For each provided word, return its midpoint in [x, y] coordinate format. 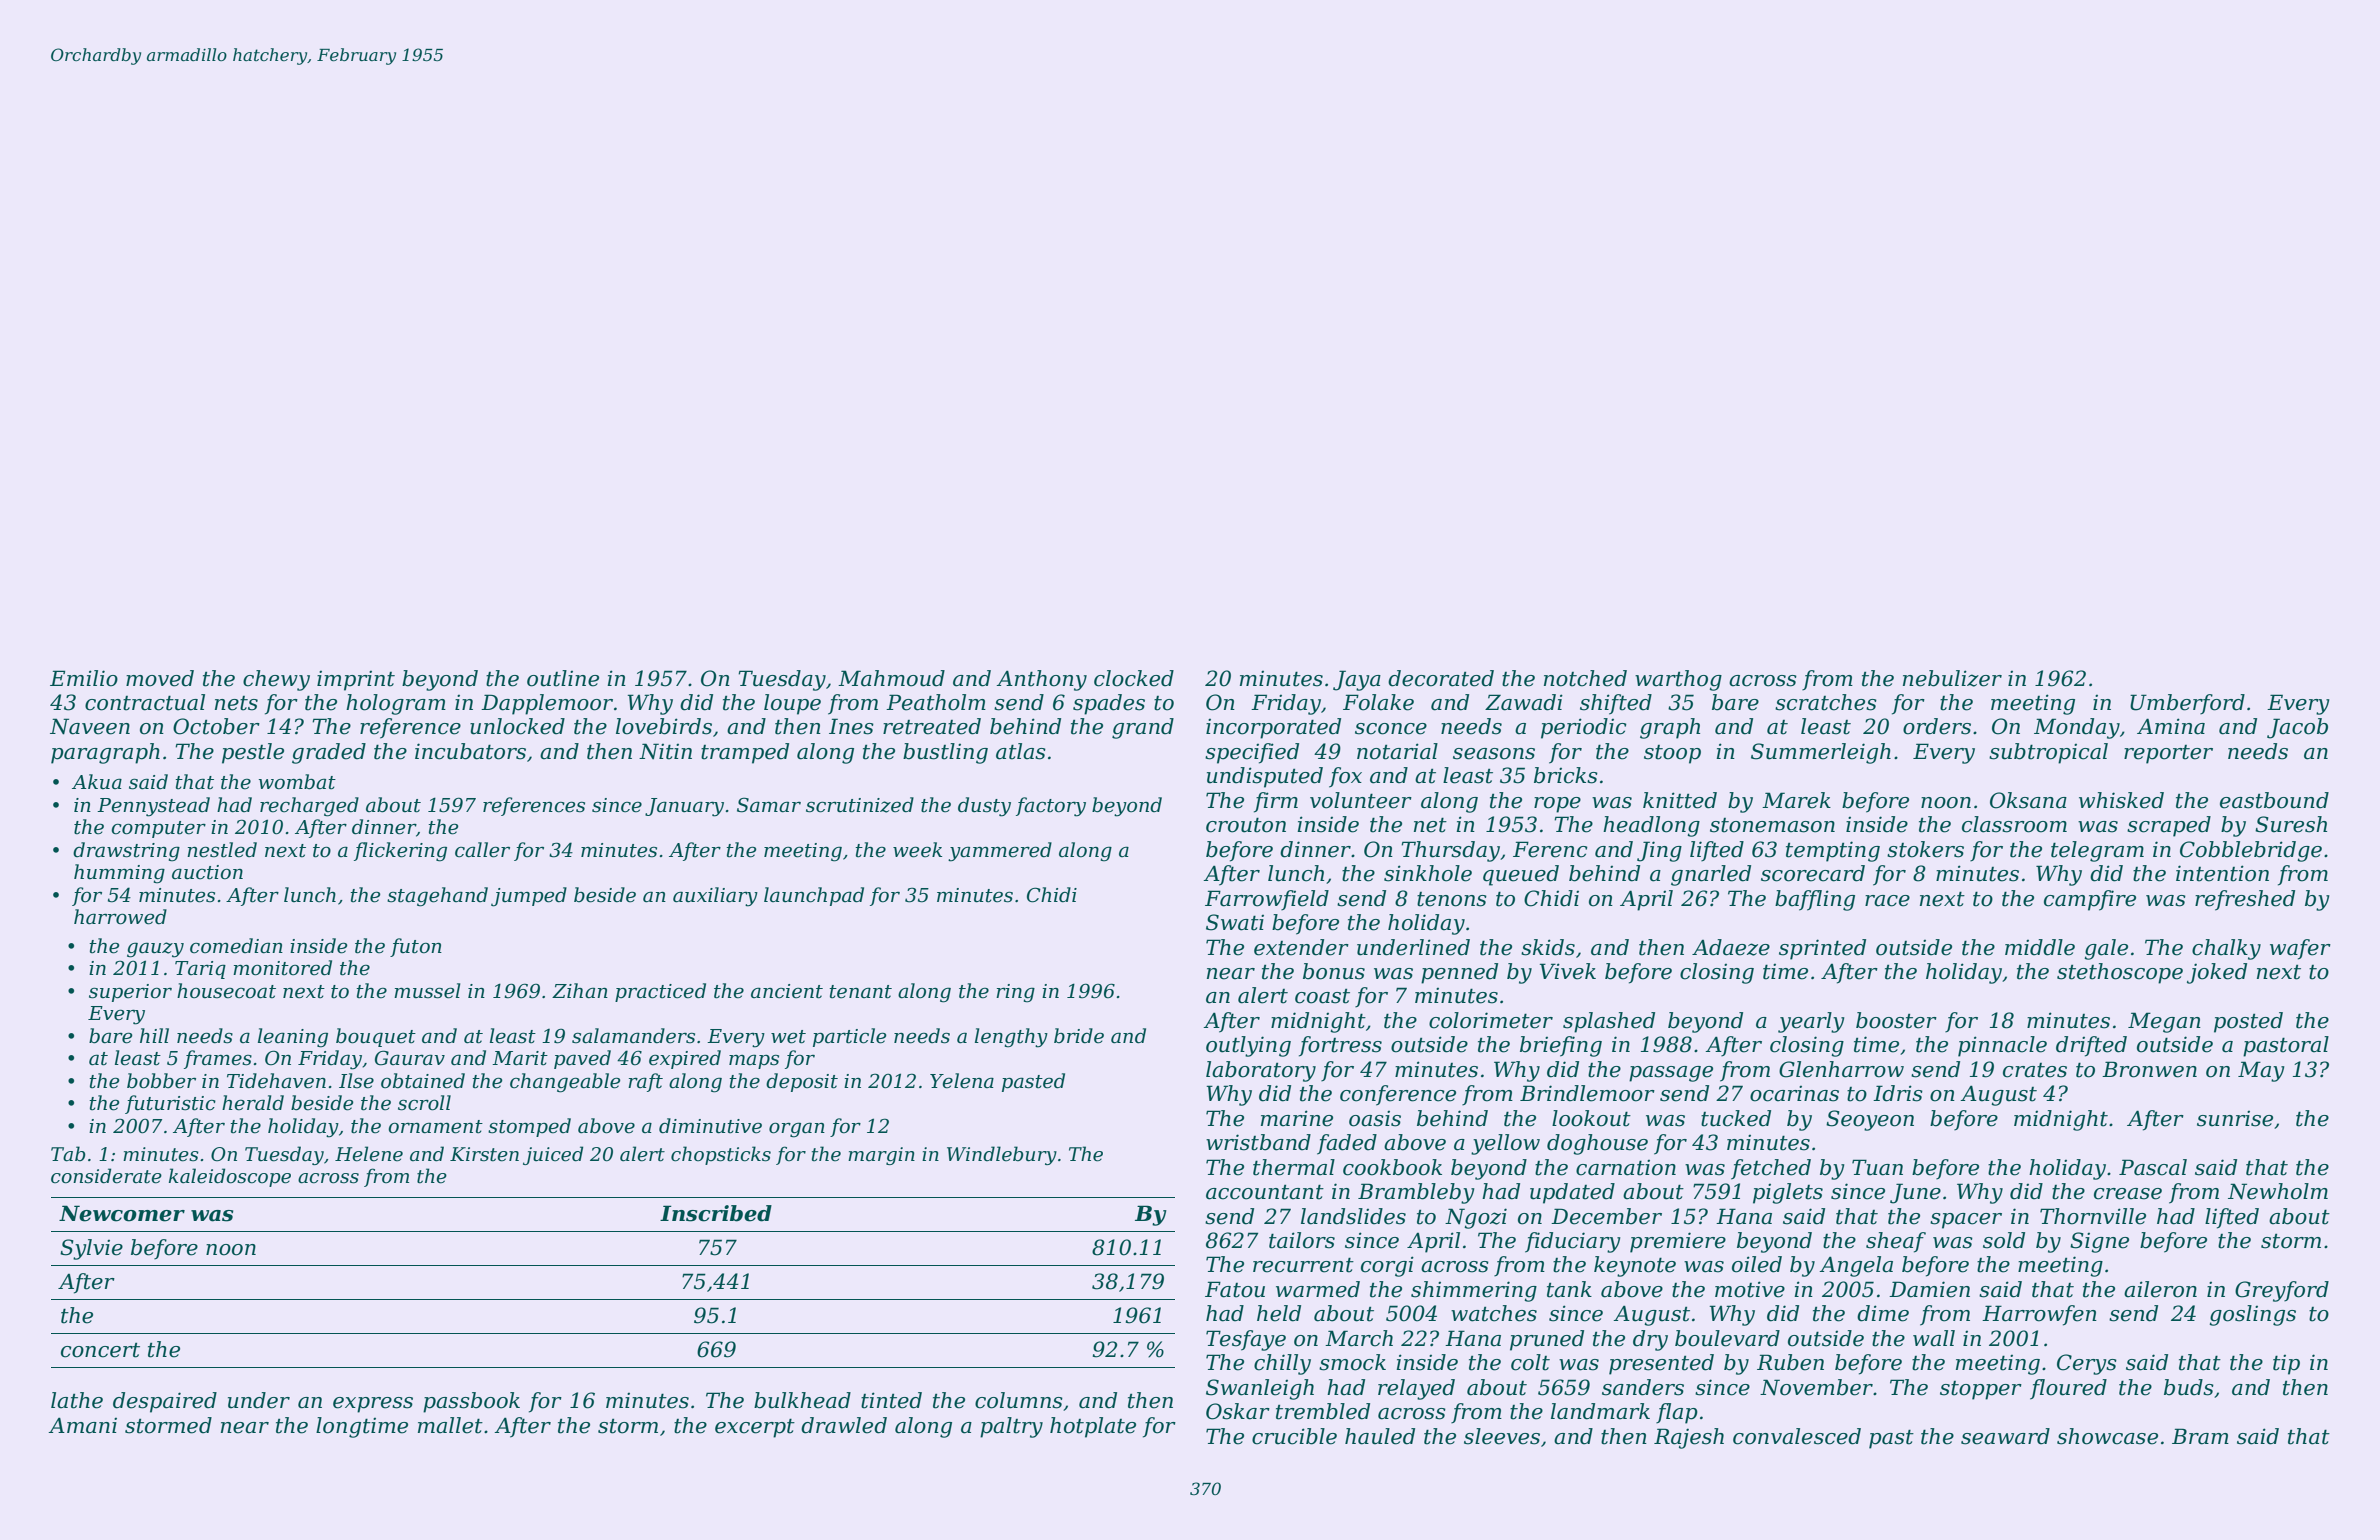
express [373, 1405]
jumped [529, 897]
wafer [2300, 949]
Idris [1898, 1093]
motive [1750, 1289]
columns [1019, 1400]
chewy [276, 680]
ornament [435, 1127]
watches [1494, 1313]
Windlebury [1002, 1155]
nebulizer [1952, 678]
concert [100, 1350]
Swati [1235, 922]
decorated [1441, 678]
